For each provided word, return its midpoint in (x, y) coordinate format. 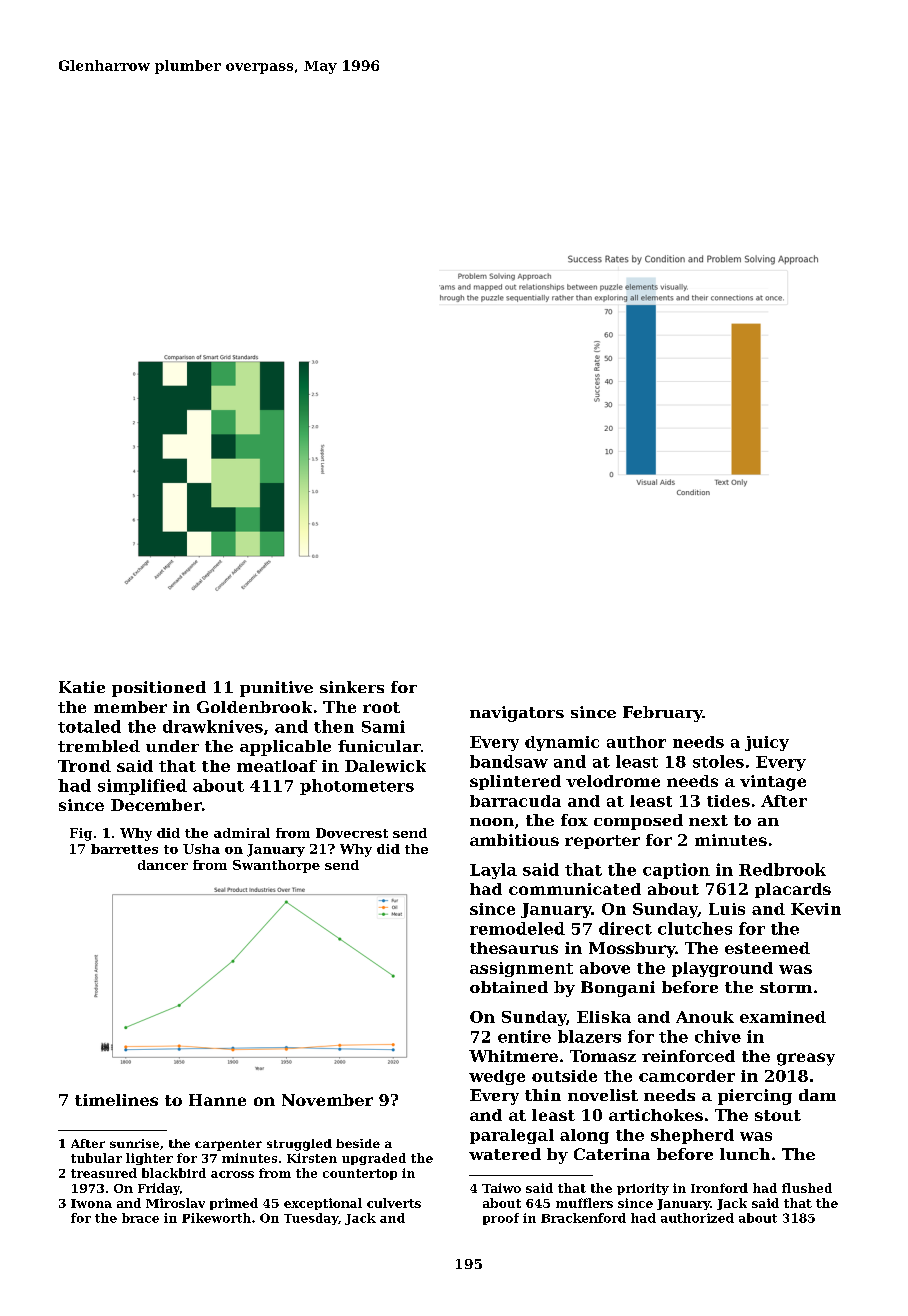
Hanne (217, 1100)
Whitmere (513, 1056)
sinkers (352, 687)
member (130, 707)
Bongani (618, 989)
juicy (767, 743)
